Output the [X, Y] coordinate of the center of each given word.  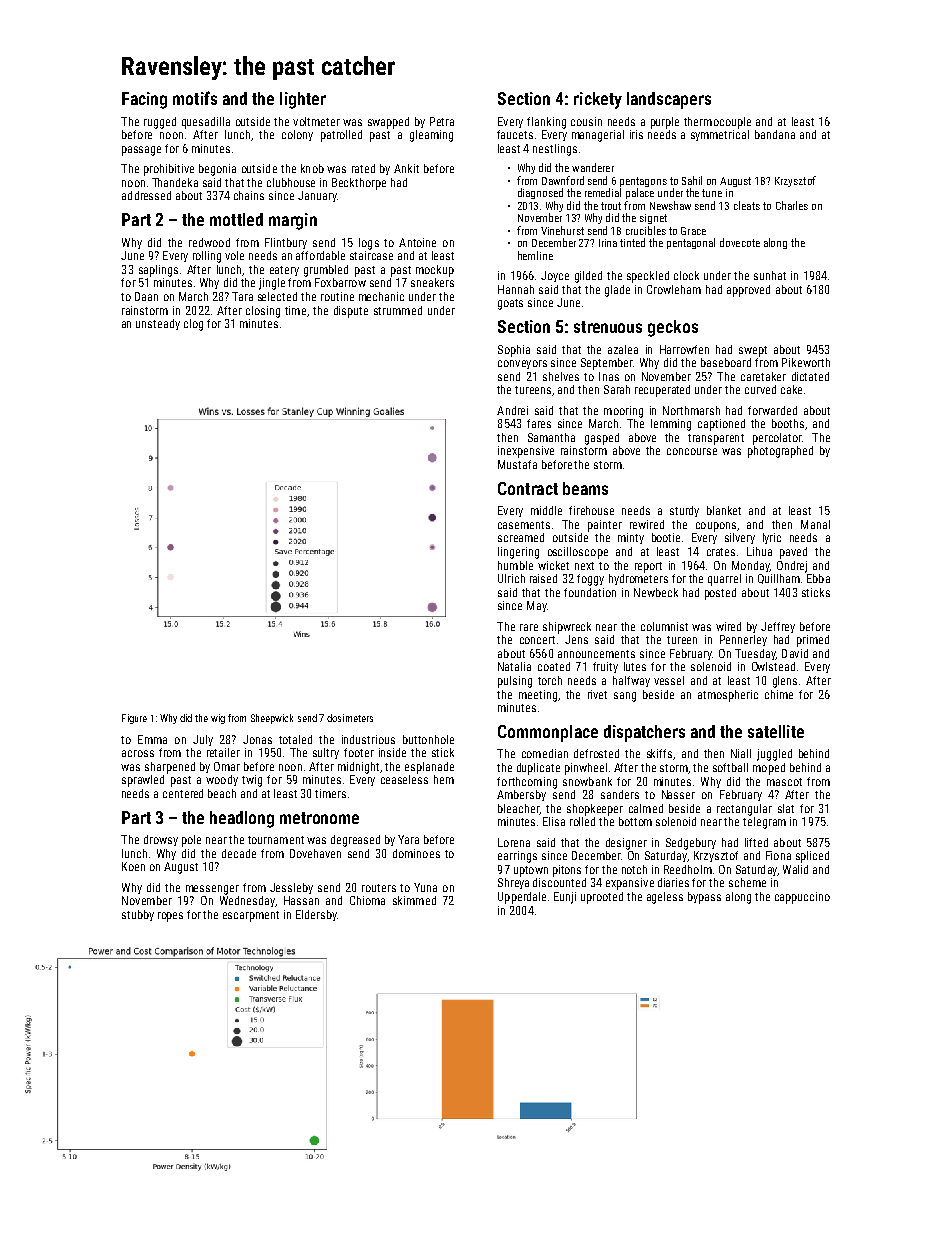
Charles [792, 205]
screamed [521, 537]
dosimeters [350, 718]
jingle [272, 284]
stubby [138, 915]
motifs [195, 98]
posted [720, 594]
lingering [518, 553]
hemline [535, 255]
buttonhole [428, 739]
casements [524, 525]
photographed [780, 452]
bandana [775, 134]
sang [625, 697]
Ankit [406, 168]
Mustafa [517, 464]
